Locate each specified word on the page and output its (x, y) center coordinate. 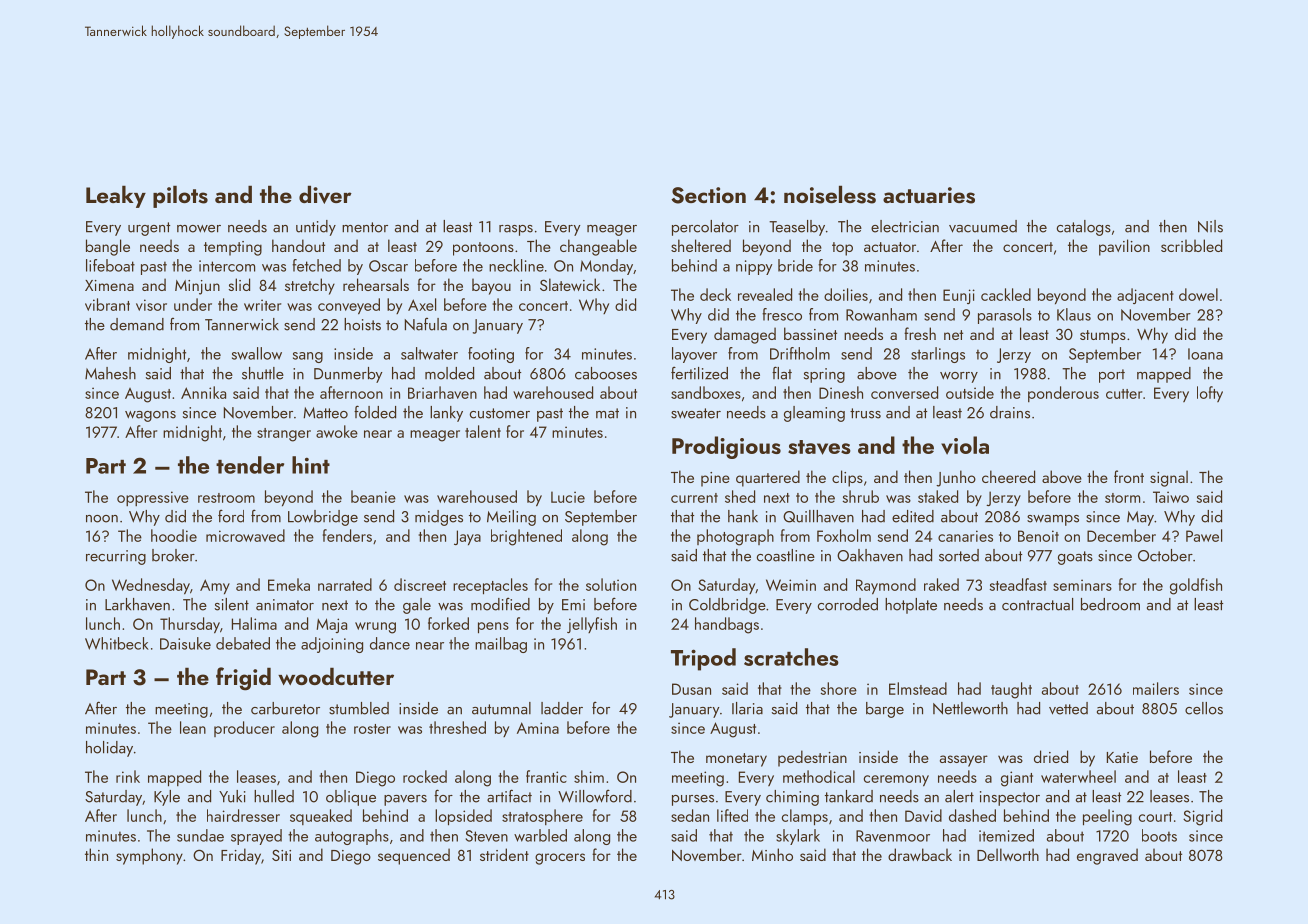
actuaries (929, 195)
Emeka (289, 584)
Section (708, 195)
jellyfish (592, 625)
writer (262, 305)
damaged (745, 335)
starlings (938, 355)
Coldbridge (727, 606)
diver (325, 195)
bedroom (1110, 604)
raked (941, 584)
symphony (149, 856)
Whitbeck (117, 643)
